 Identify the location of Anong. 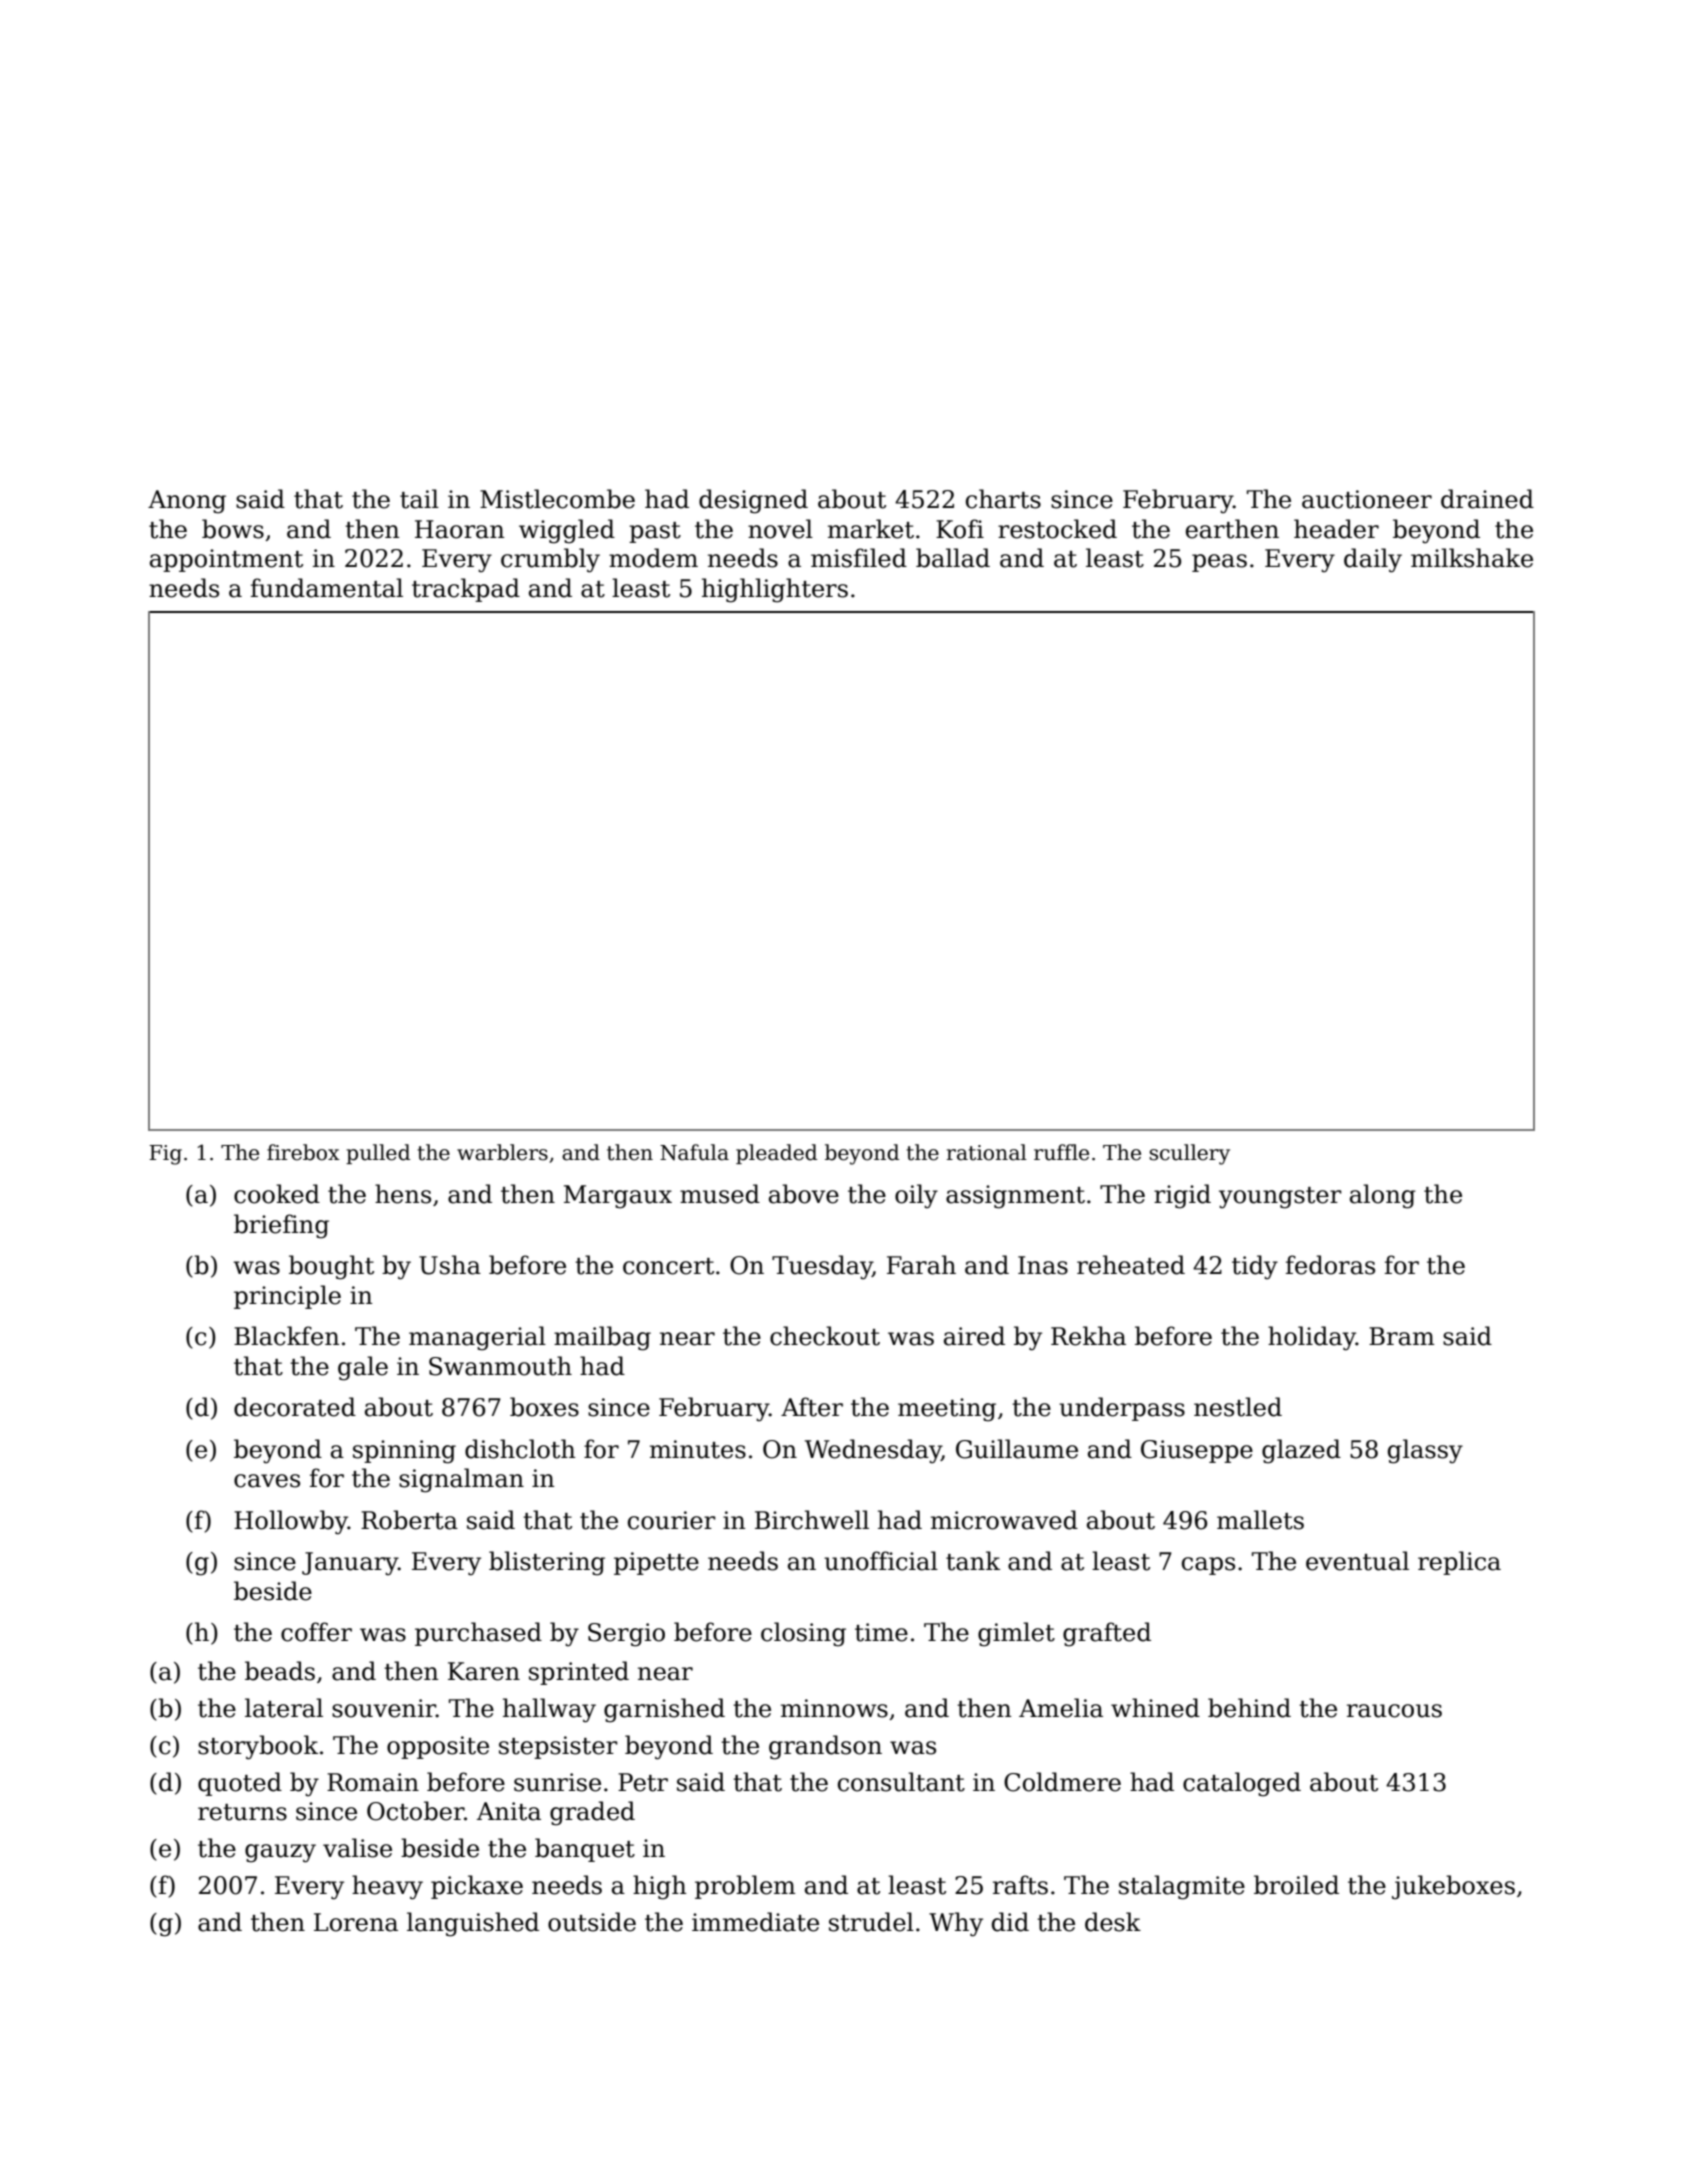
(187, 502).
